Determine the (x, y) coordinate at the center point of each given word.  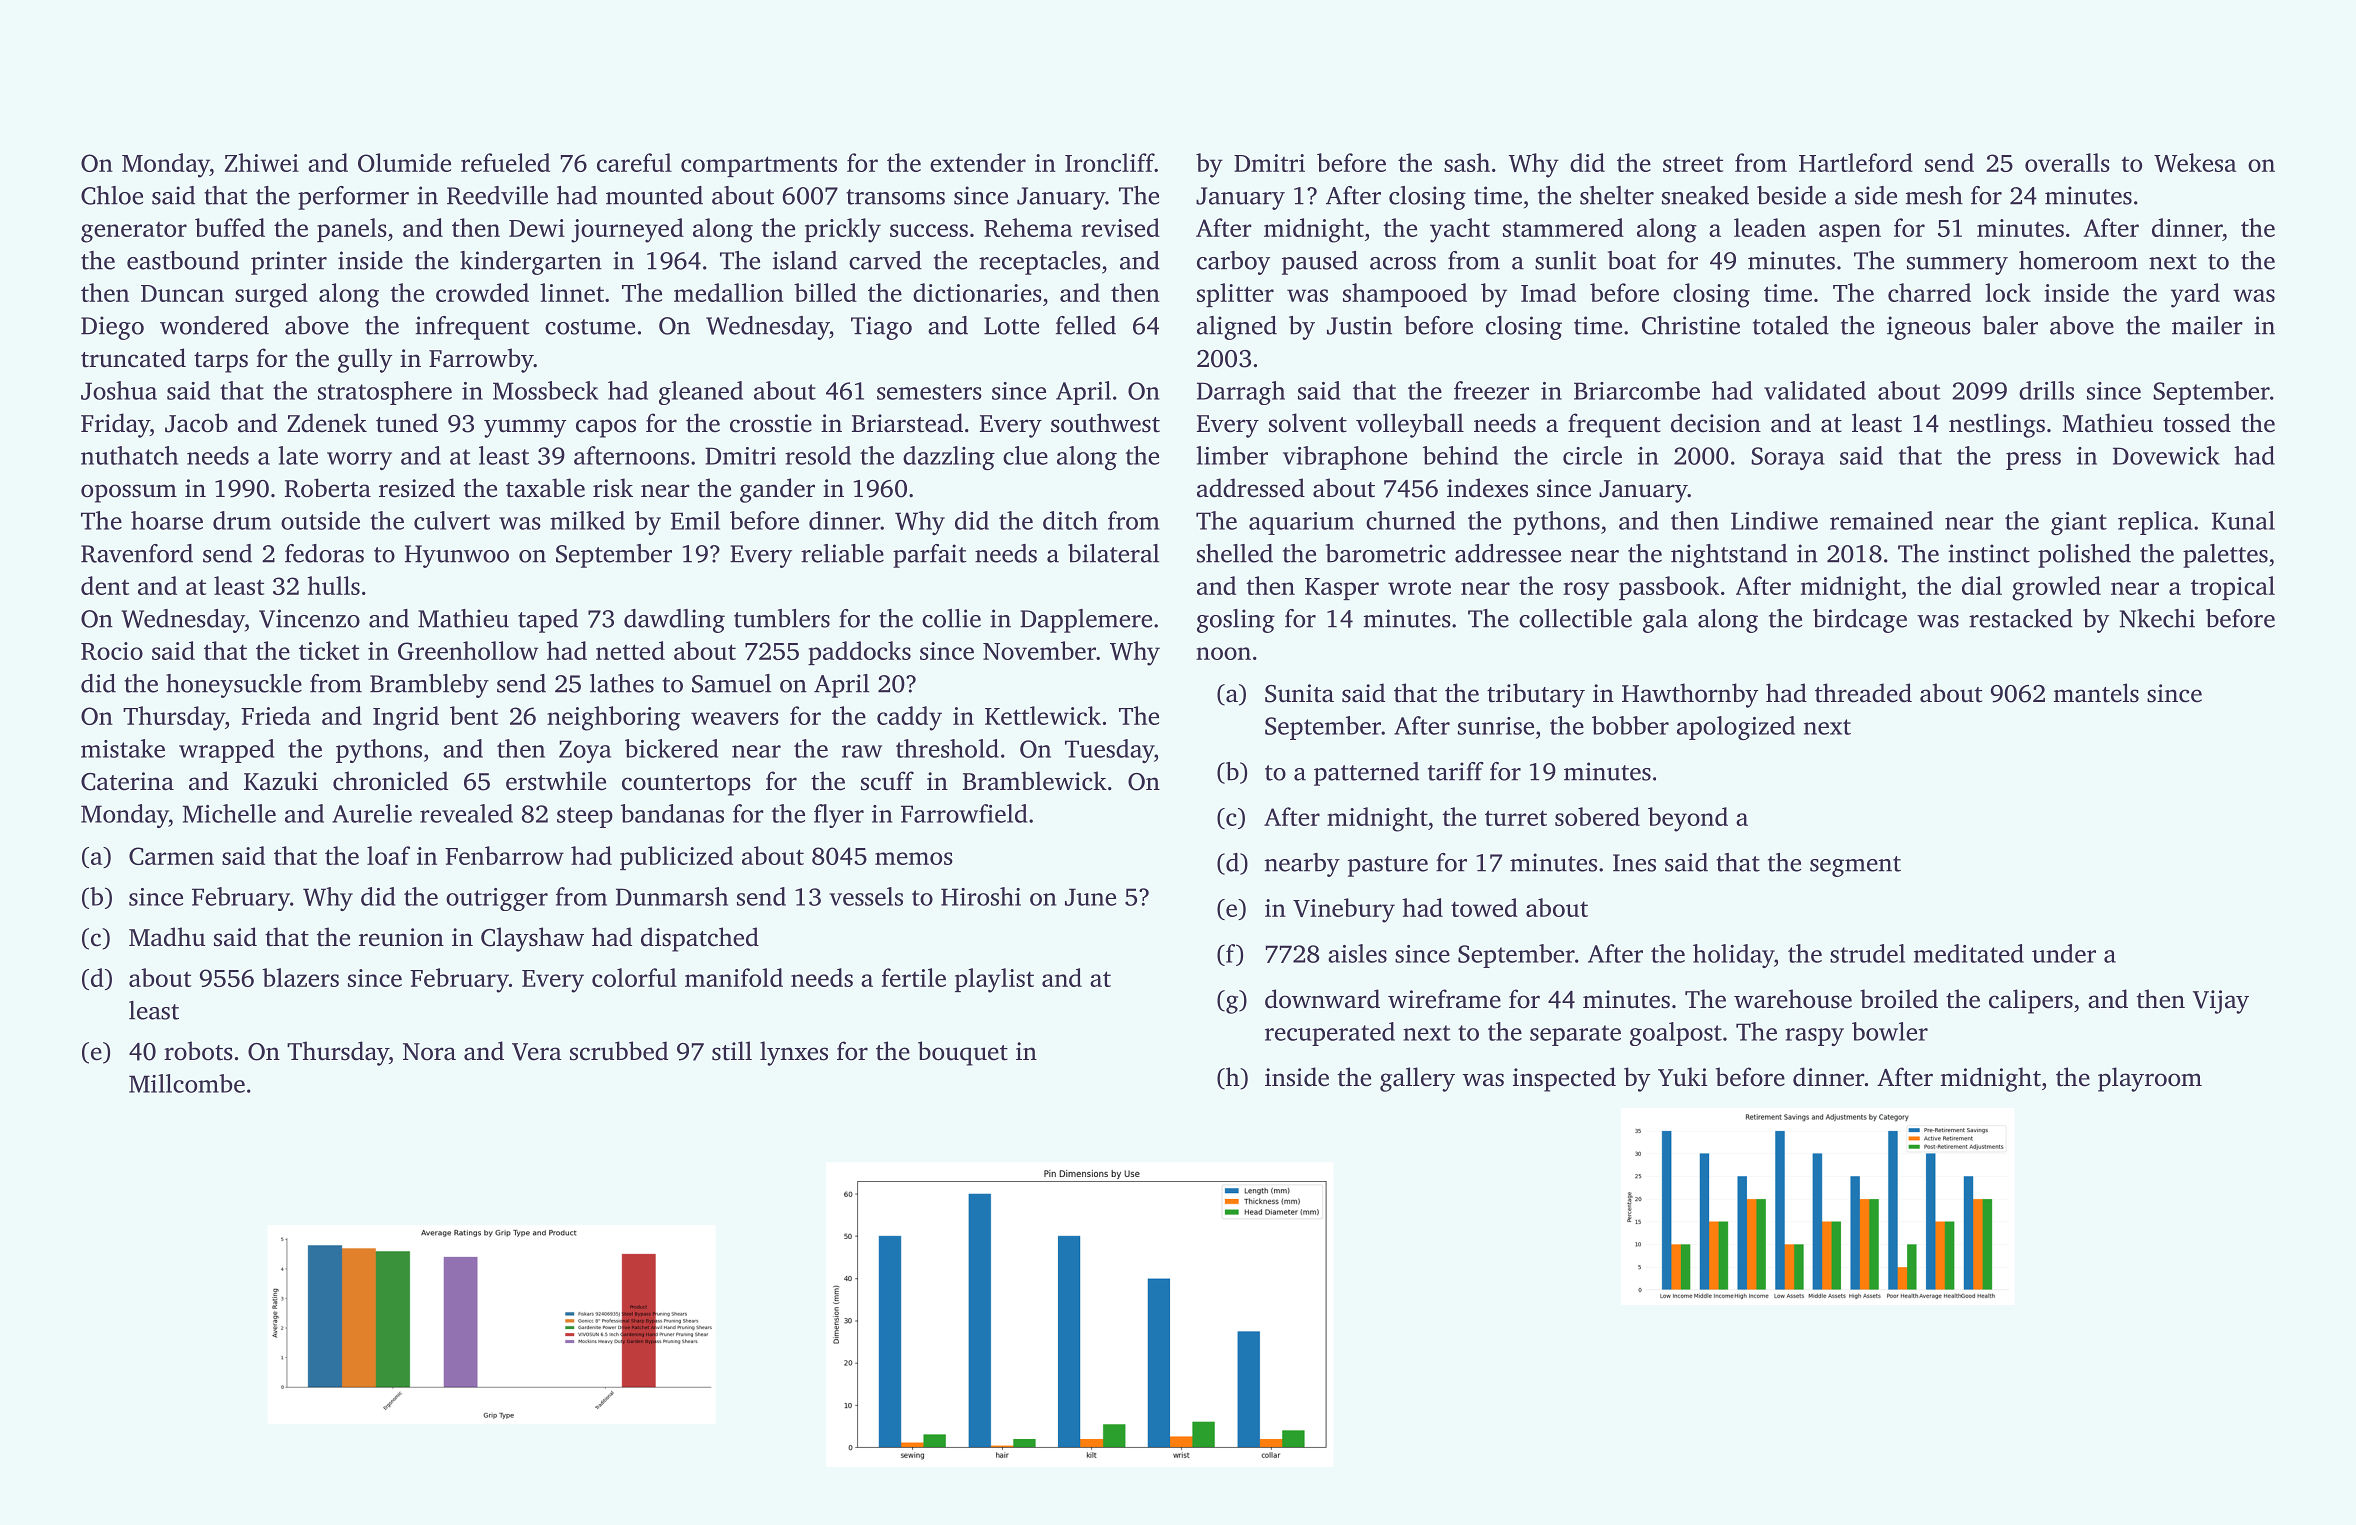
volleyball (1410, 425)
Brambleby (429, 686)
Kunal (2243, 520)
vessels (866, 896)
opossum (129, 493)
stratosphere (385, 393)
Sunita (1299, 693)
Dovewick (2166, 455)
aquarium (1301, 523)
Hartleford (1856, 162)
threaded (1863, 693)
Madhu (167, 937)
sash (1467, 162)
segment (1855, 866)
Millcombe (187, 1083)
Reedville (497, 195)
